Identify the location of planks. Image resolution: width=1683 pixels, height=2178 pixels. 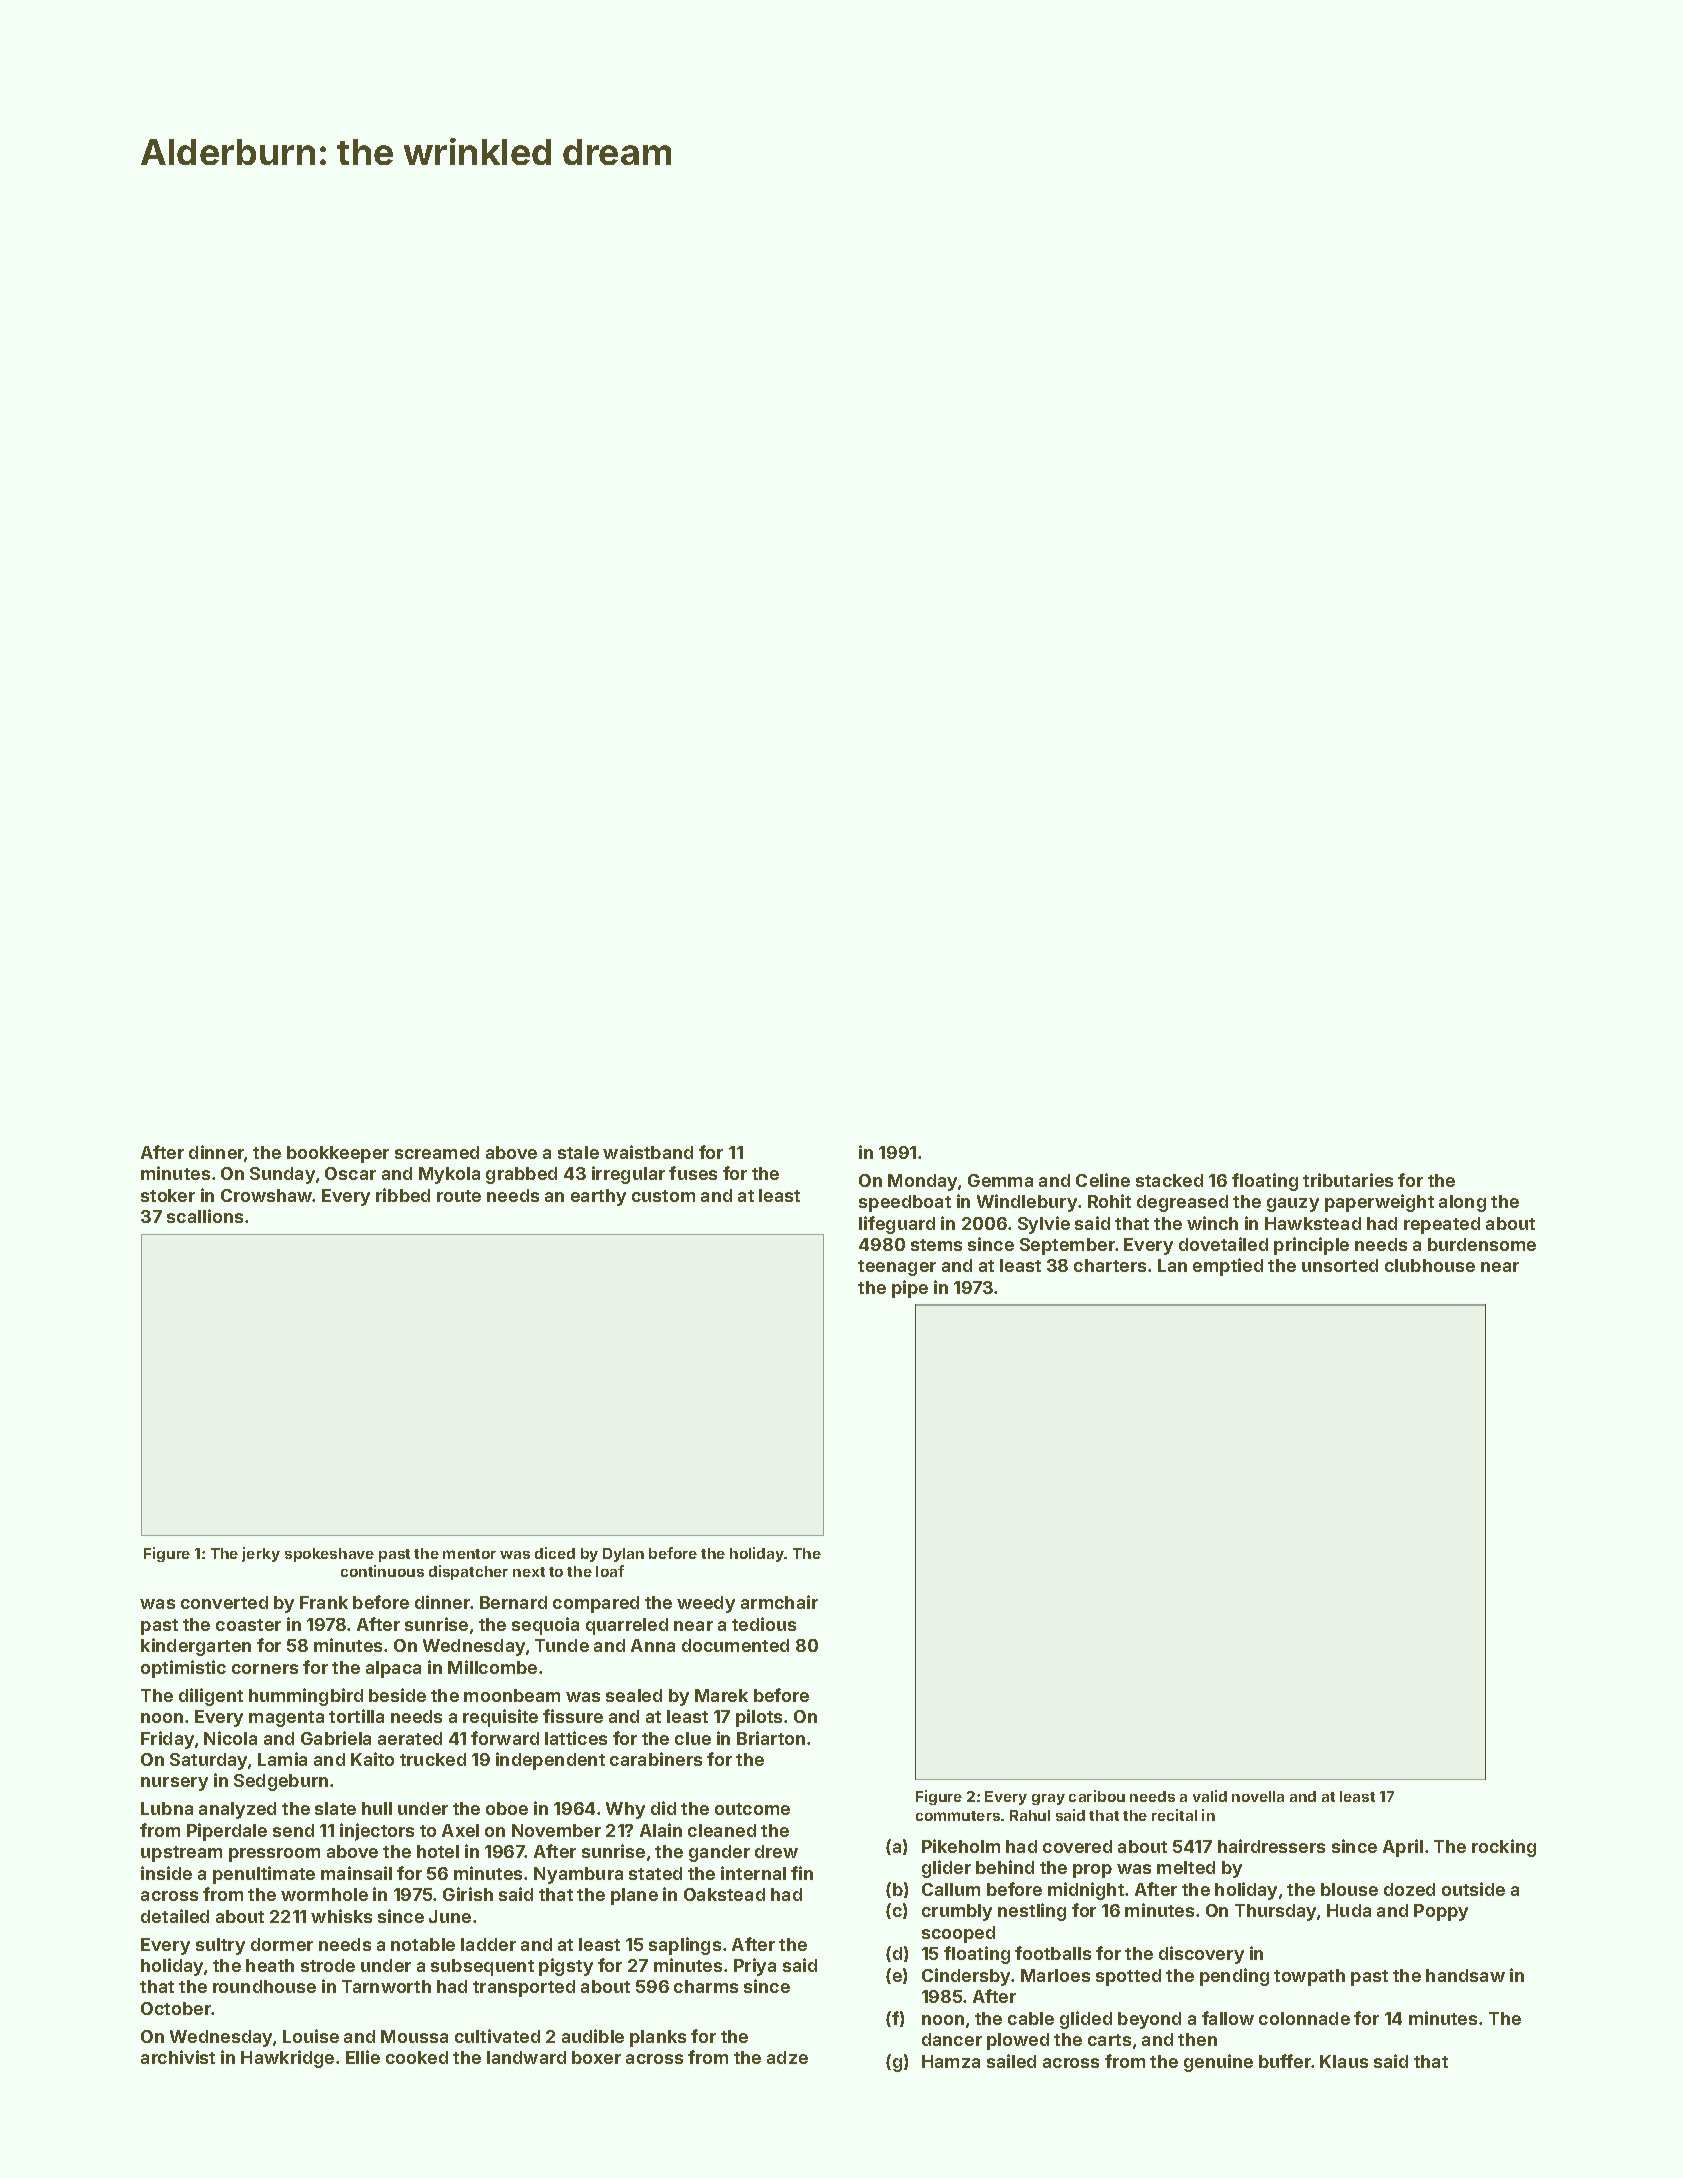
(658, 2038).
